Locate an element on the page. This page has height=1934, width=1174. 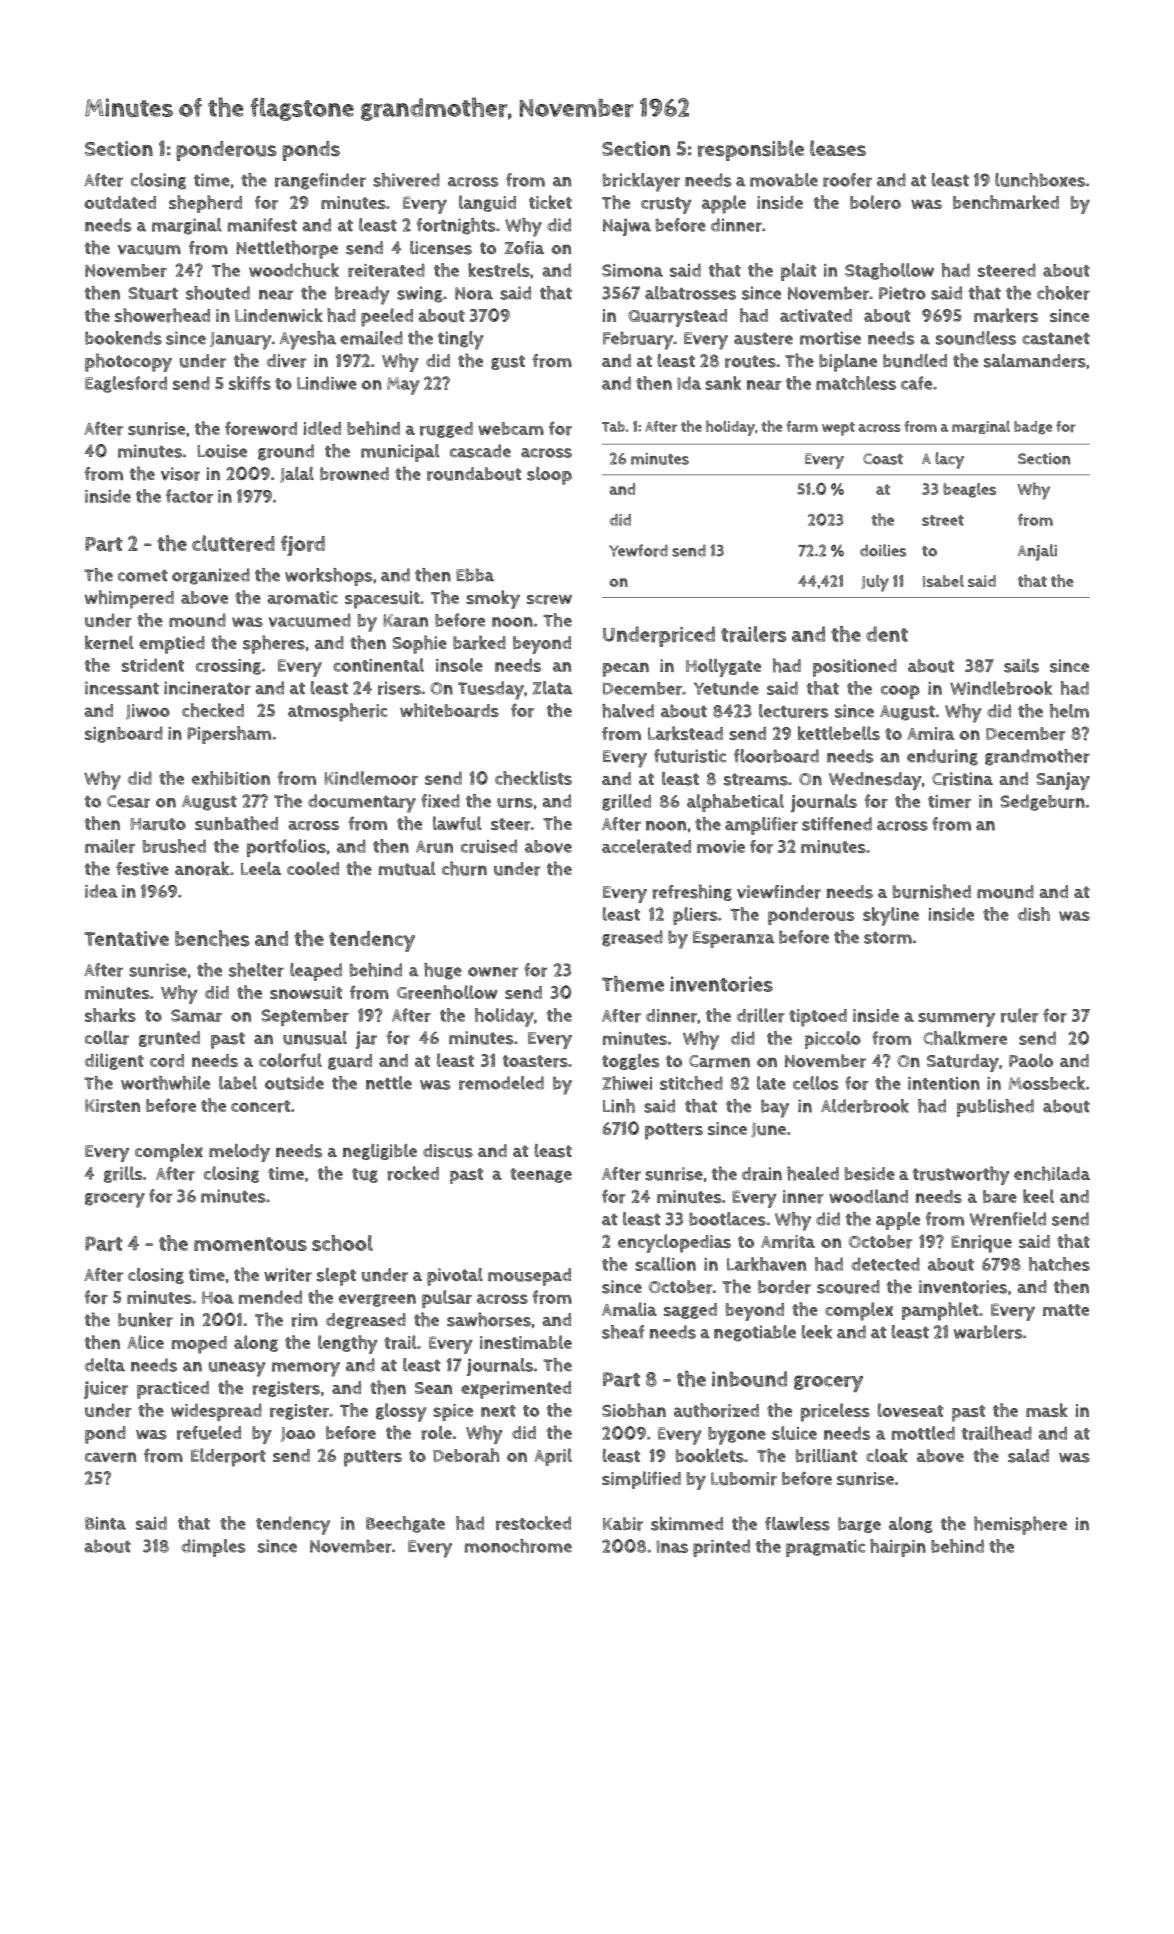
Karan is located at coordinates (405, 620).
